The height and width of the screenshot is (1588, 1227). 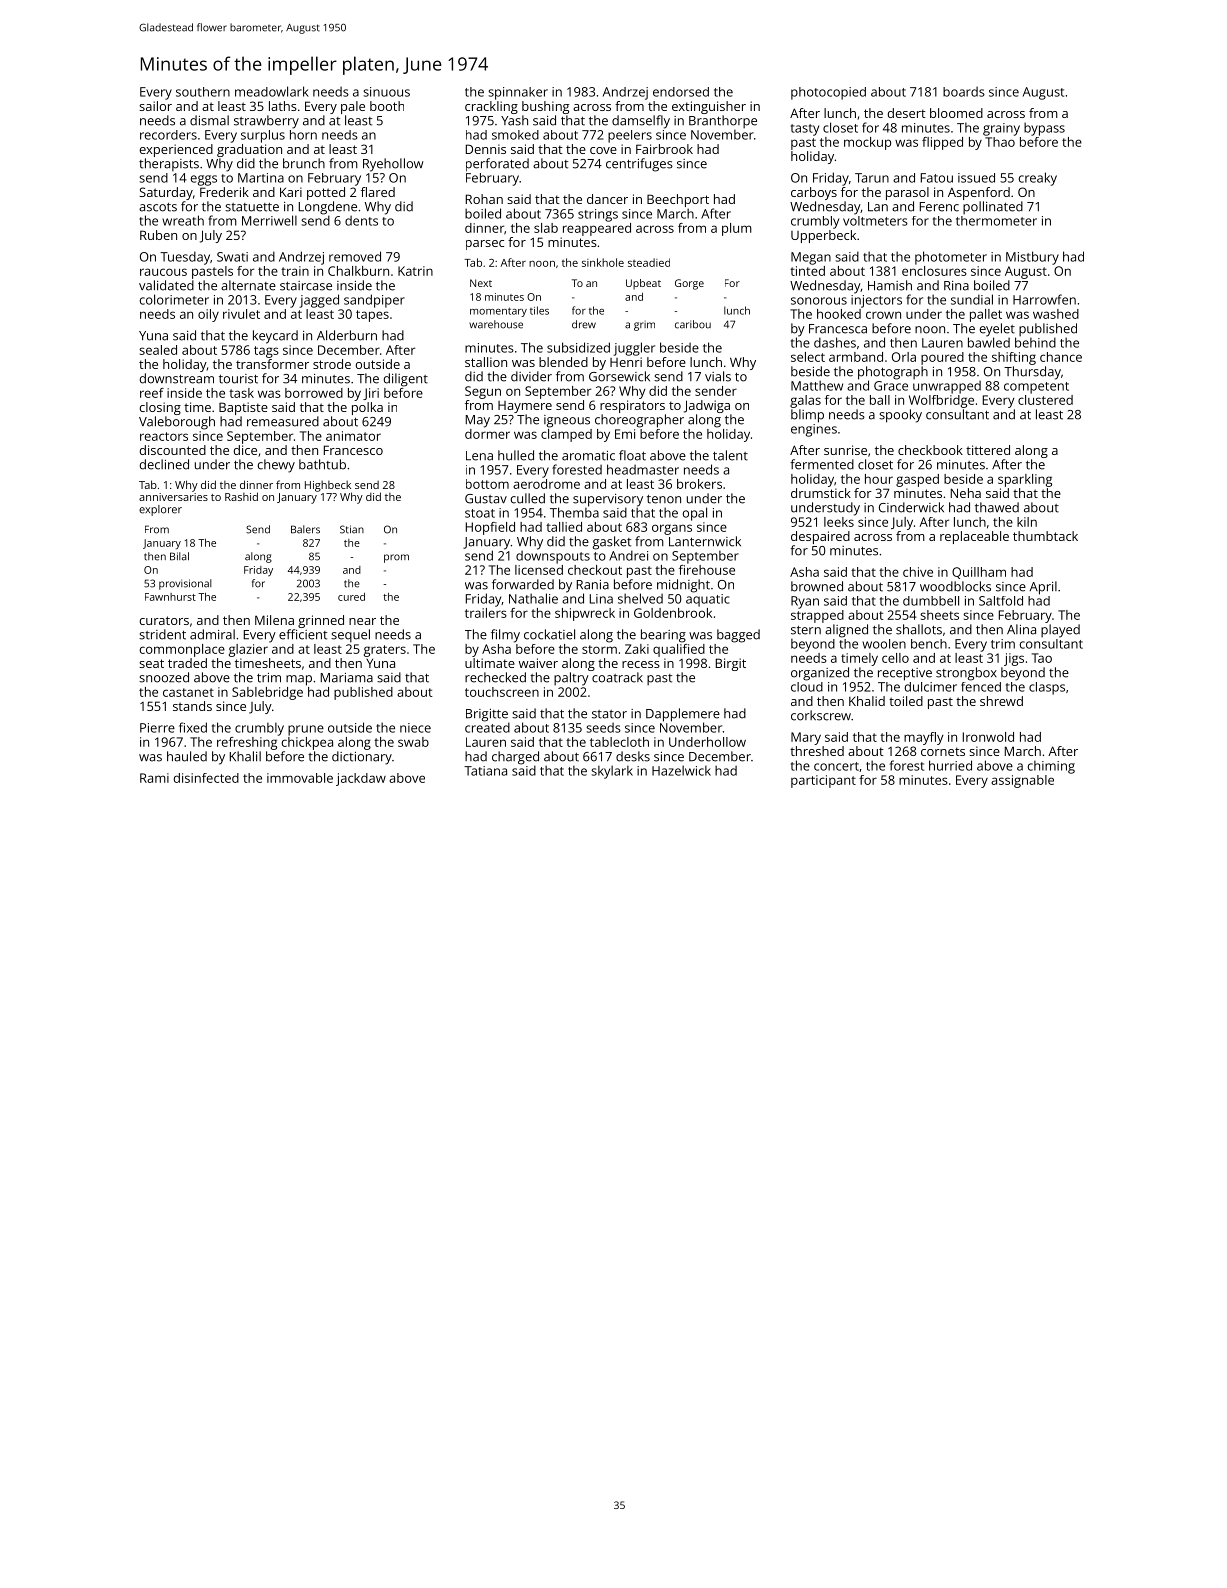 What do you see at coordinates (964, 92) in the screenshot?
I see `boards` at bounding box center [964, 92].
